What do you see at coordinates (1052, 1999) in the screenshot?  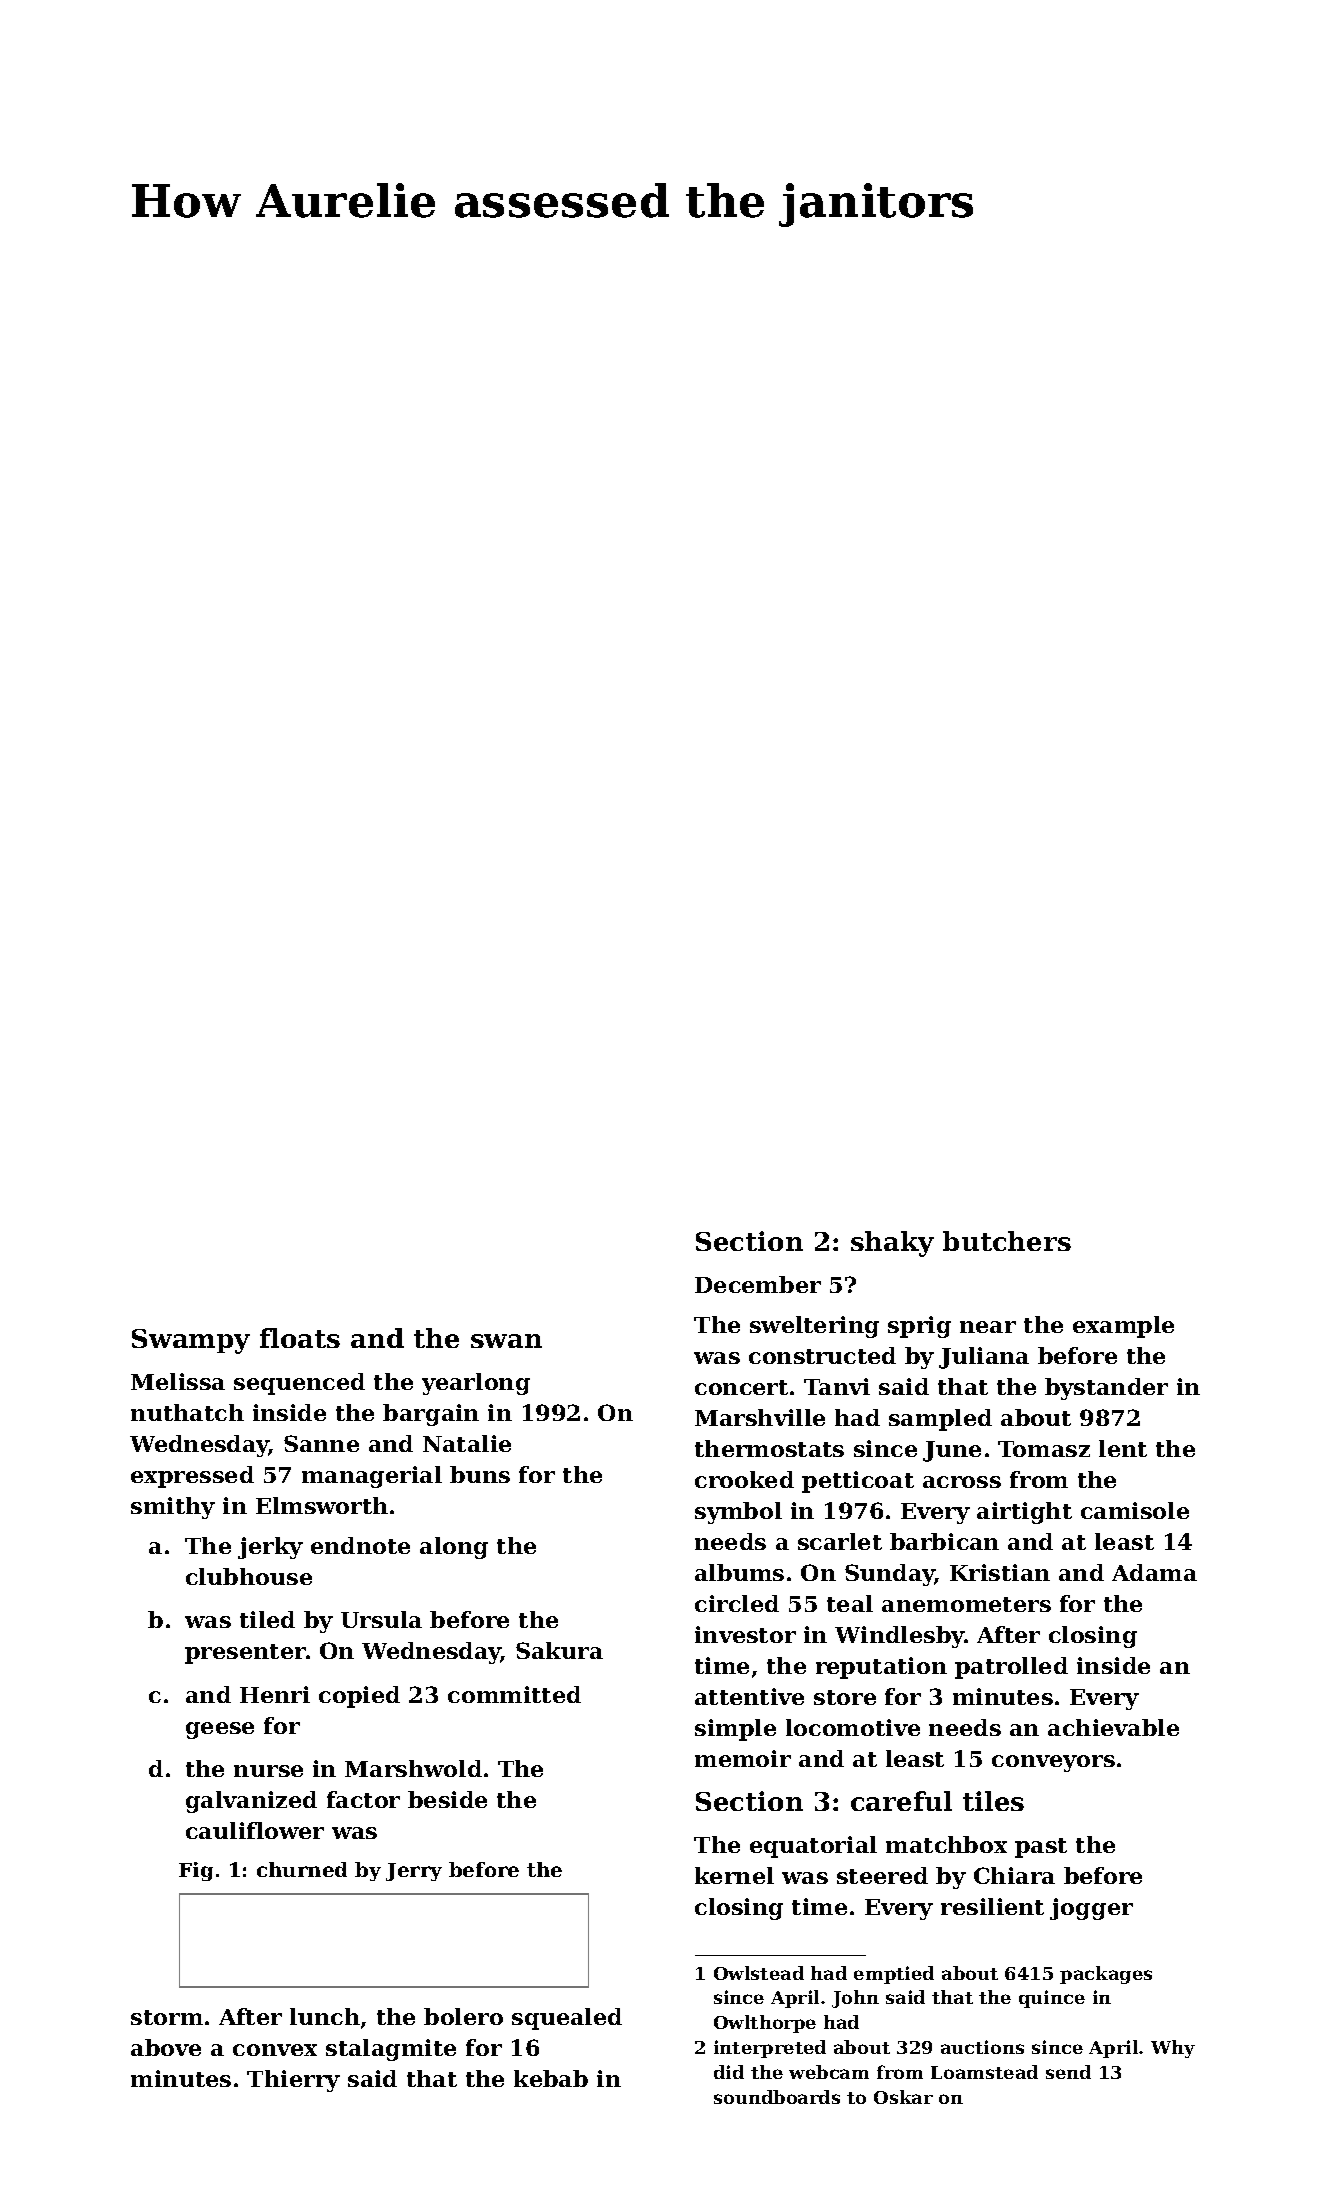 I see `quince` at bounding box center [1052, 1999].
